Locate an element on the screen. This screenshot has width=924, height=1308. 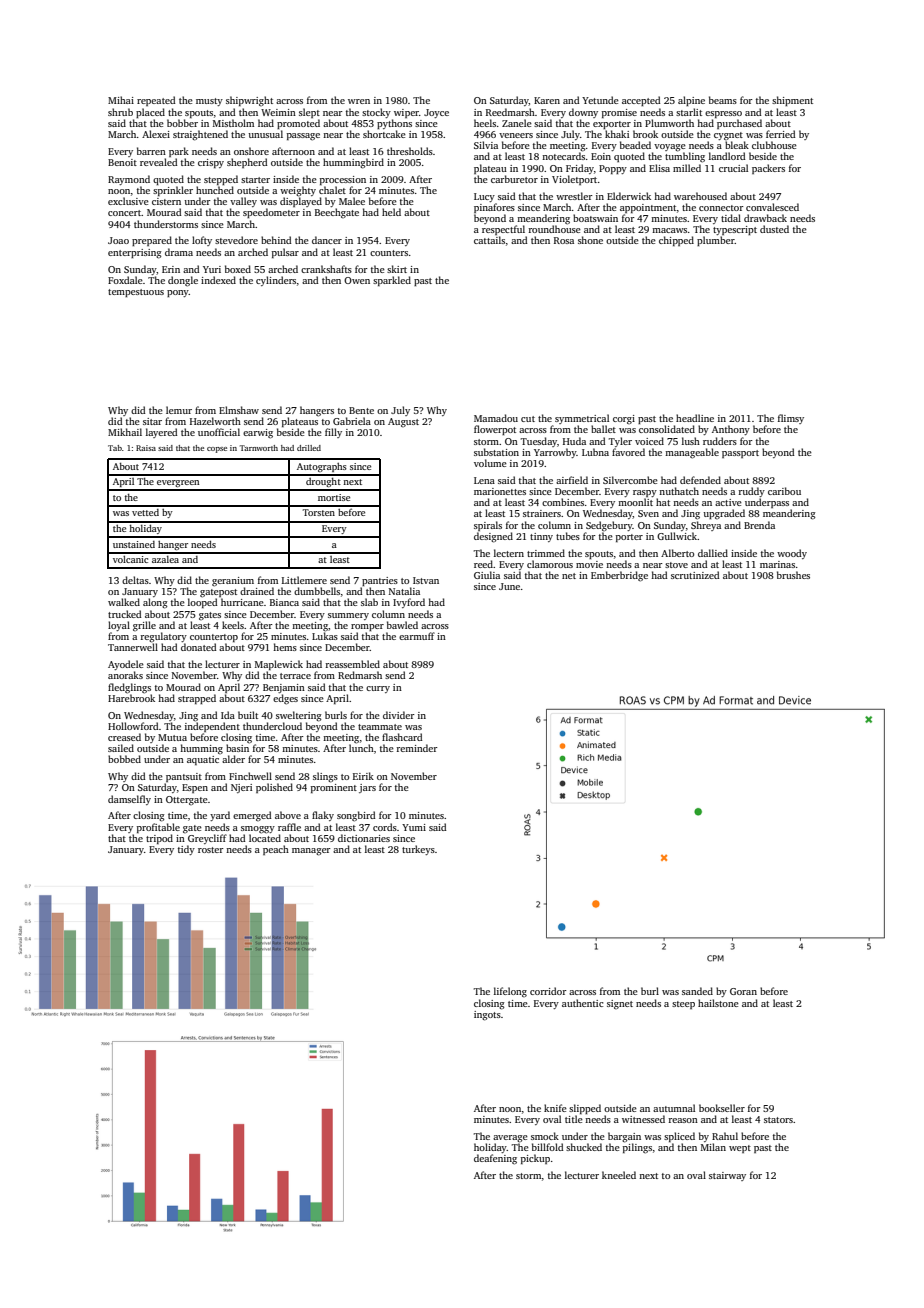
lifelong is located at coordinates (510, 992).
